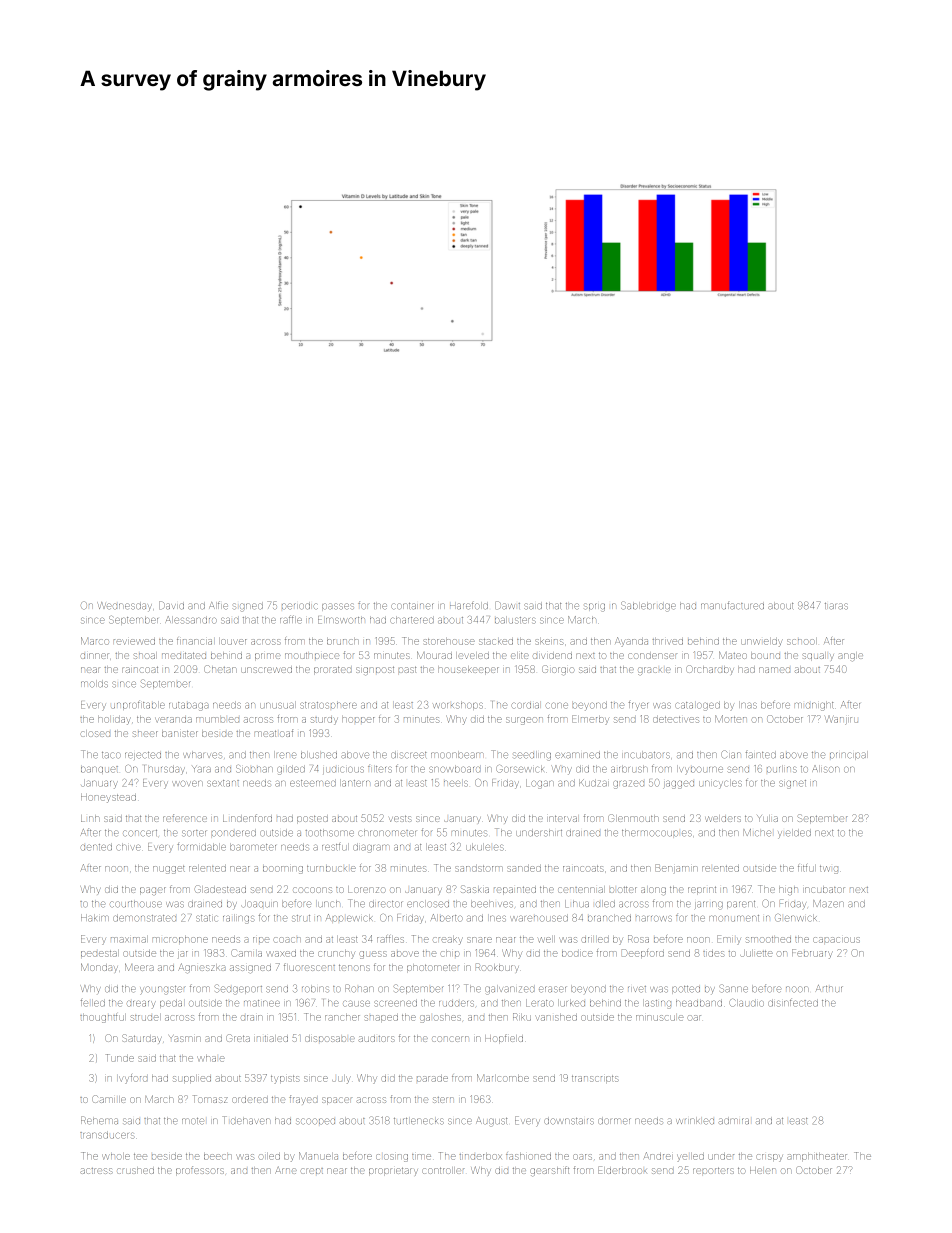 This screenshot has width=952, height=1233. I want to click on proprietary, so click(393, 1171).
